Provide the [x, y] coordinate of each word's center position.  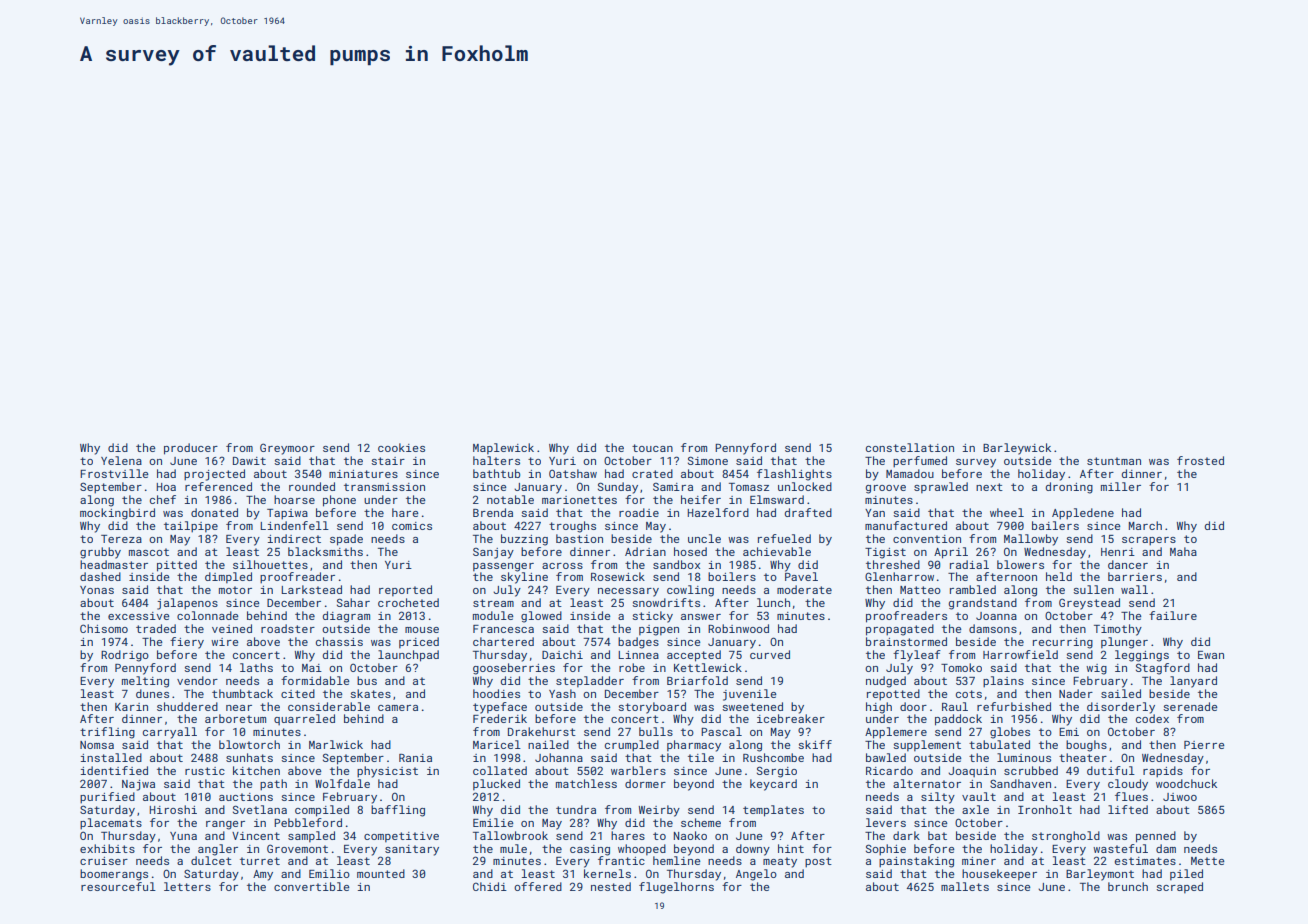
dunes [152, 693]
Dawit [249, 461]
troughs [572, 527]
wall [1134, 589]
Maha [1183, 551]
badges [638, 643]
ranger [225, 825]
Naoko [690, 835]
